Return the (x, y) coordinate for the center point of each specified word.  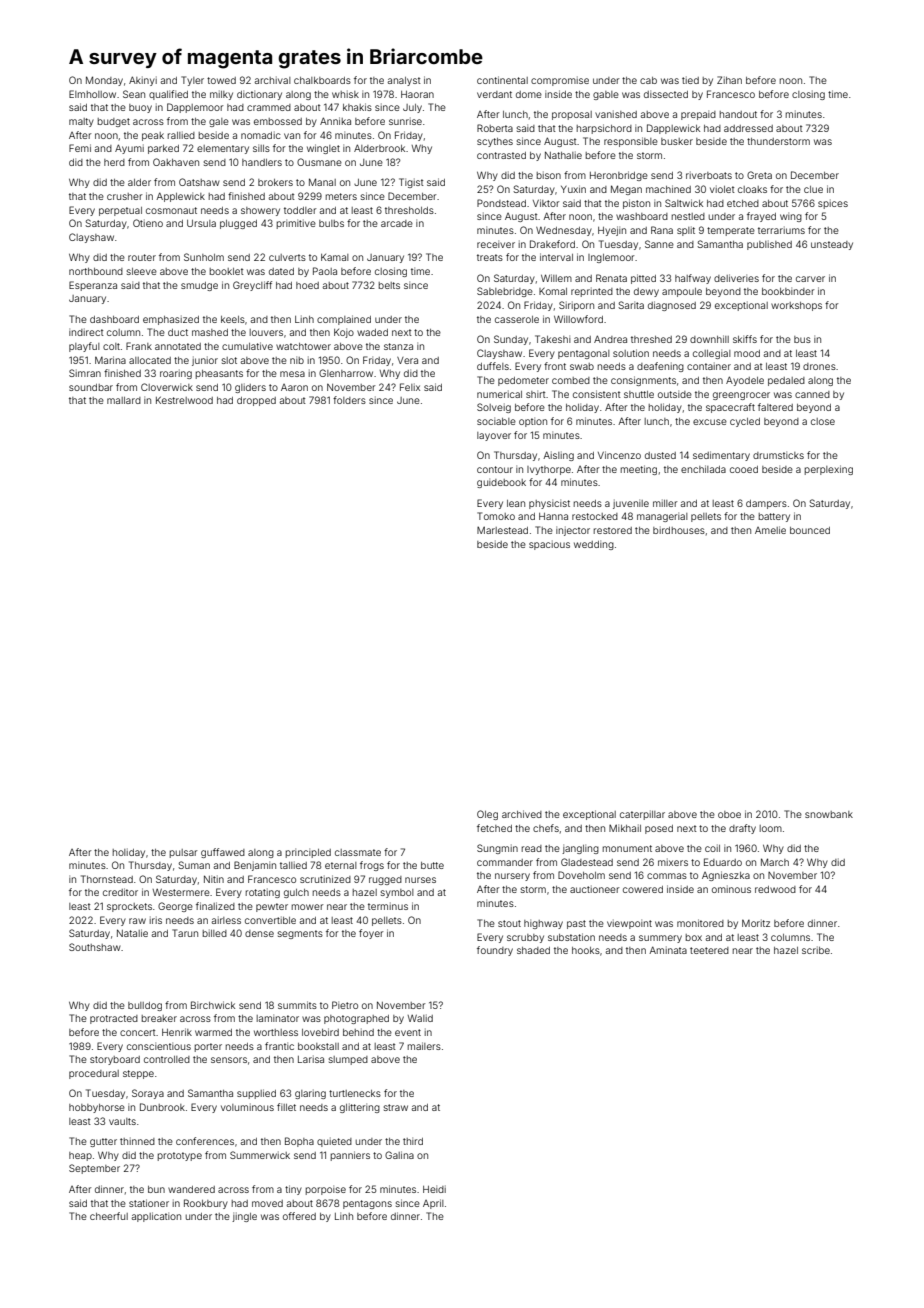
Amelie (770, 530)
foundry (495, 951)
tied (690, 80)
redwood (775, 889)
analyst (404, 81)
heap (80, 1156)
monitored (700, 923)
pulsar (183, 853)
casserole (517, 319)
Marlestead (502, 530)
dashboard (114, 319)
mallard (124, 400)
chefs (546, 828)
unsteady (832, 245)
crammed (269, 107)
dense (259, 933)
